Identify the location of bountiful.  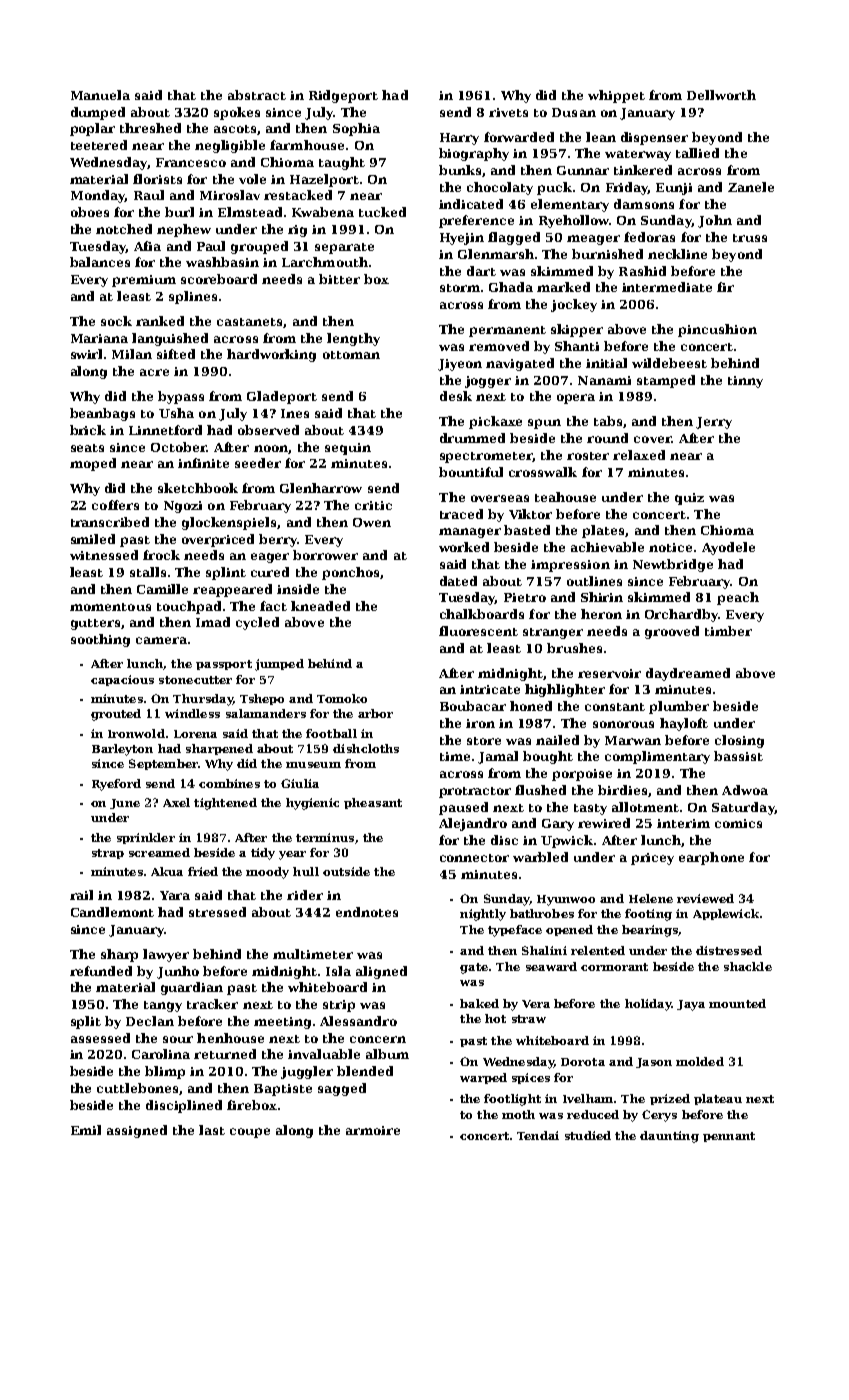
(471, 472).
